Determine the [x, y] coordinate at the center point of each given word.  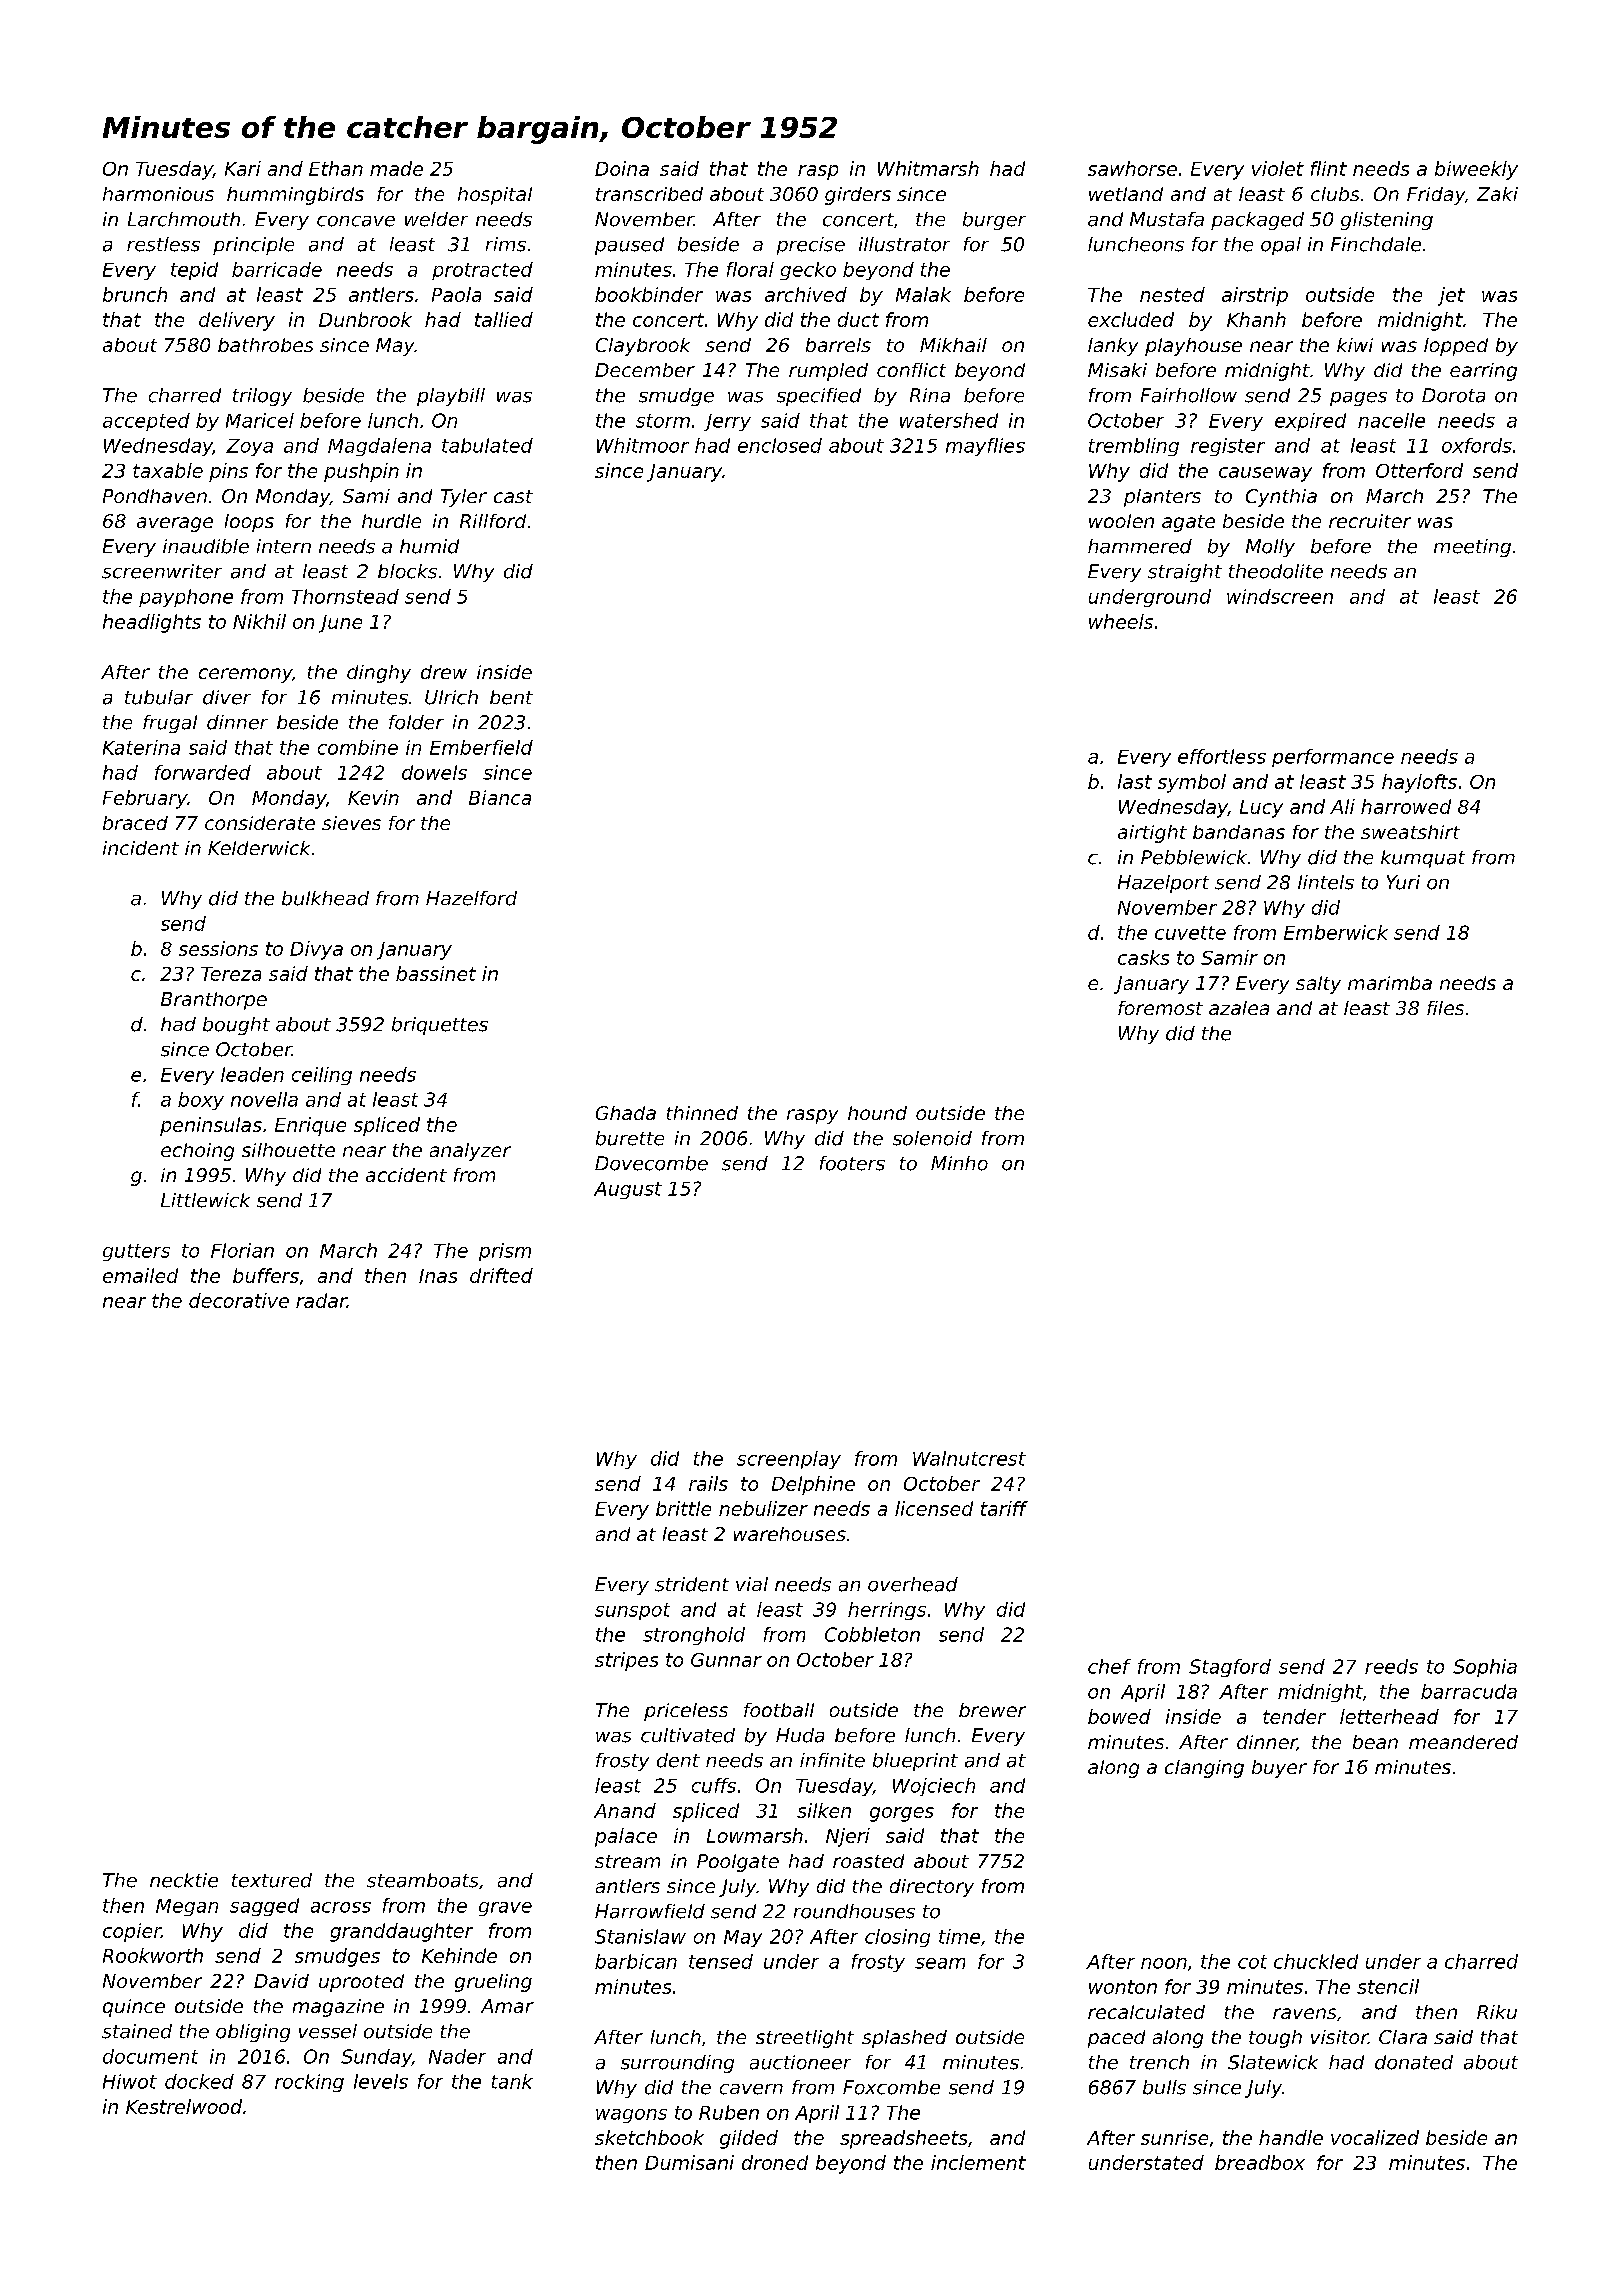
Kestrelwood [184, 2106]
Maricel [260, 420]
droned [775, 2162]
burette [630, 1138]
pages [1358, 399]
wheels [1121, 621]
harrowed [1406, 806]
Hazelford [471, 898]
